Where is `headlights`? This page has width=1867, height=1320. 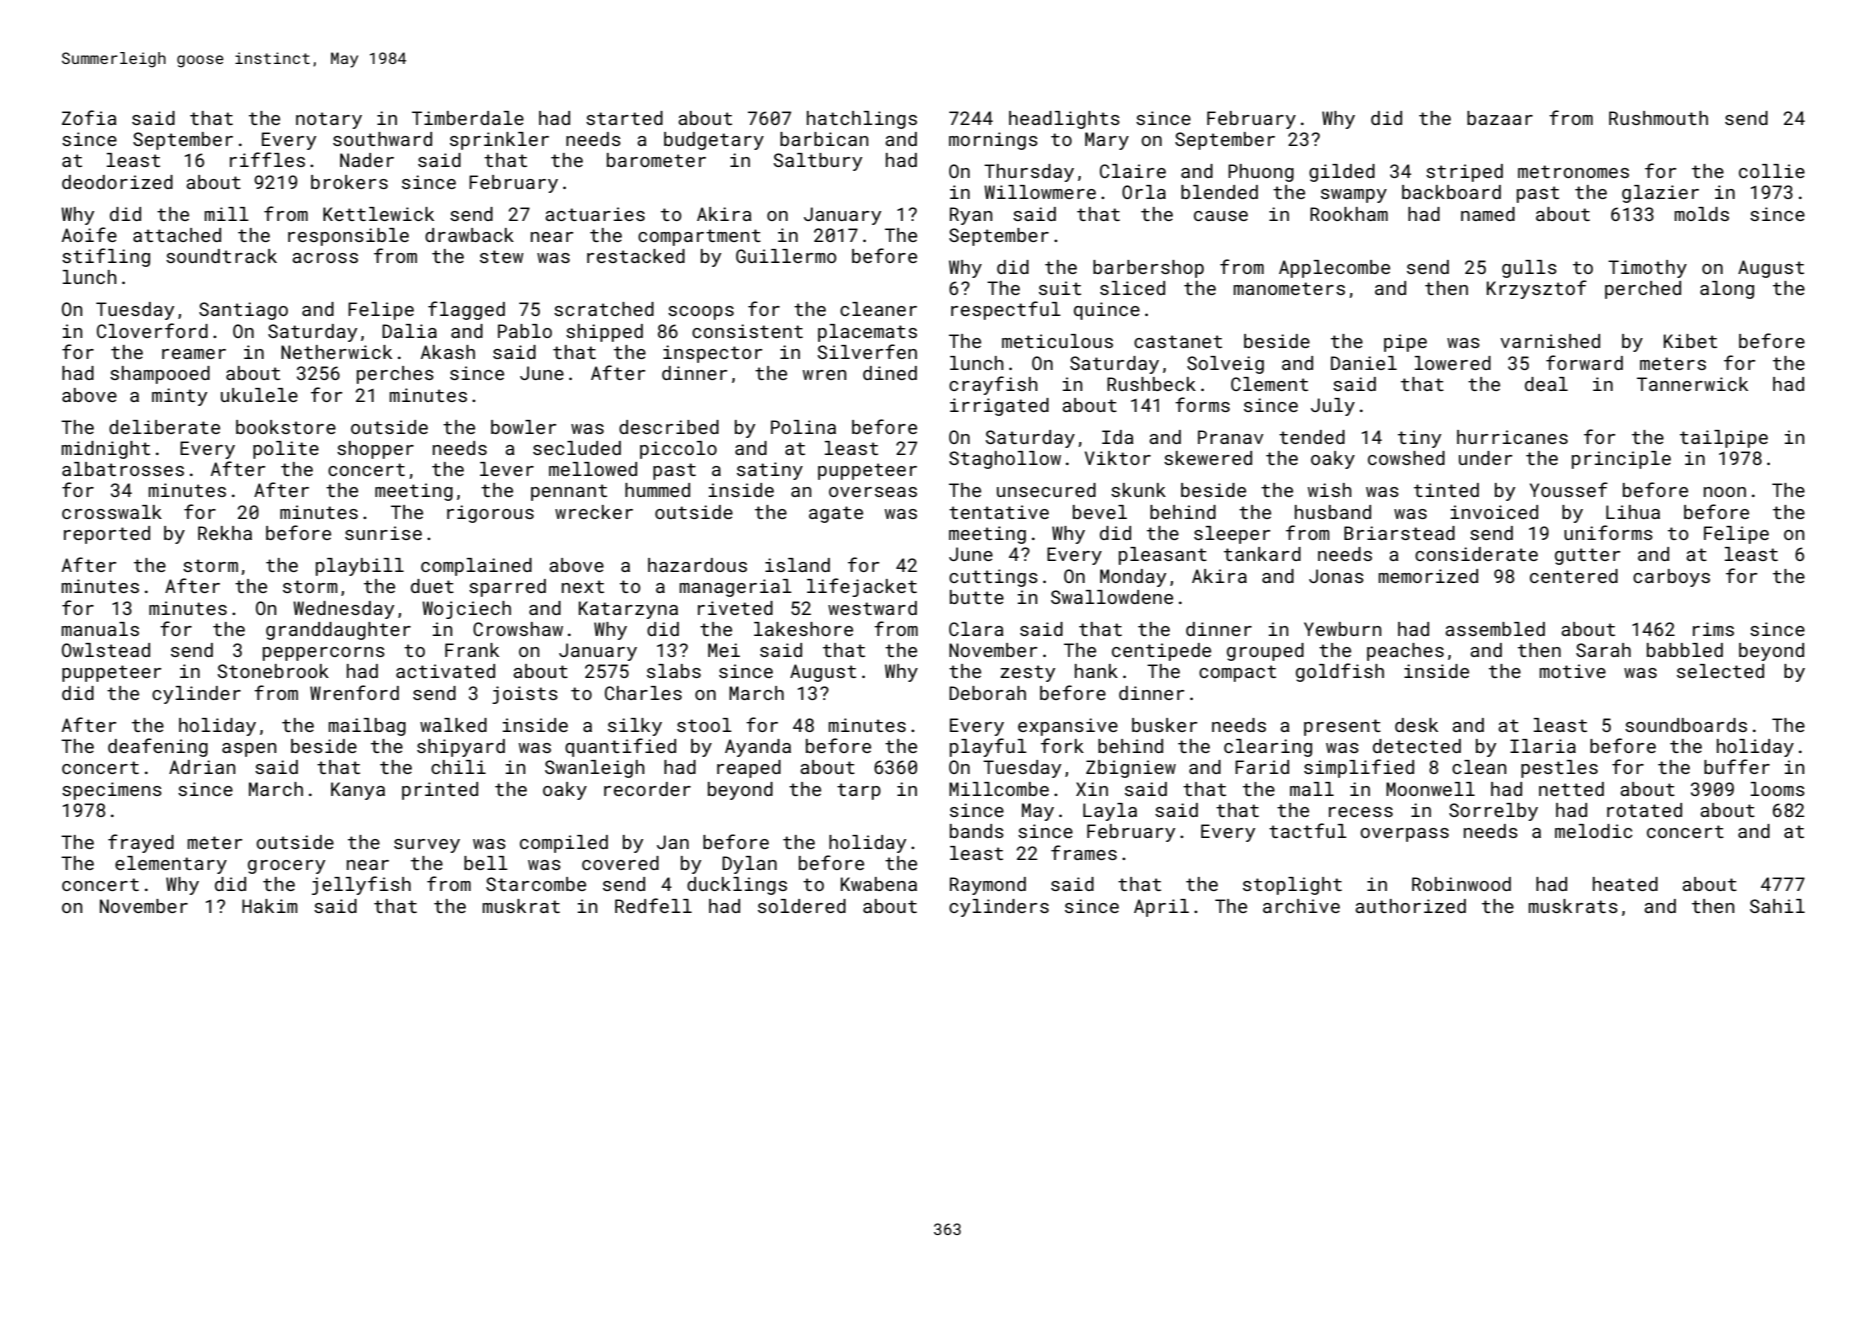 headlights is located at coordinates (1064, 120).
